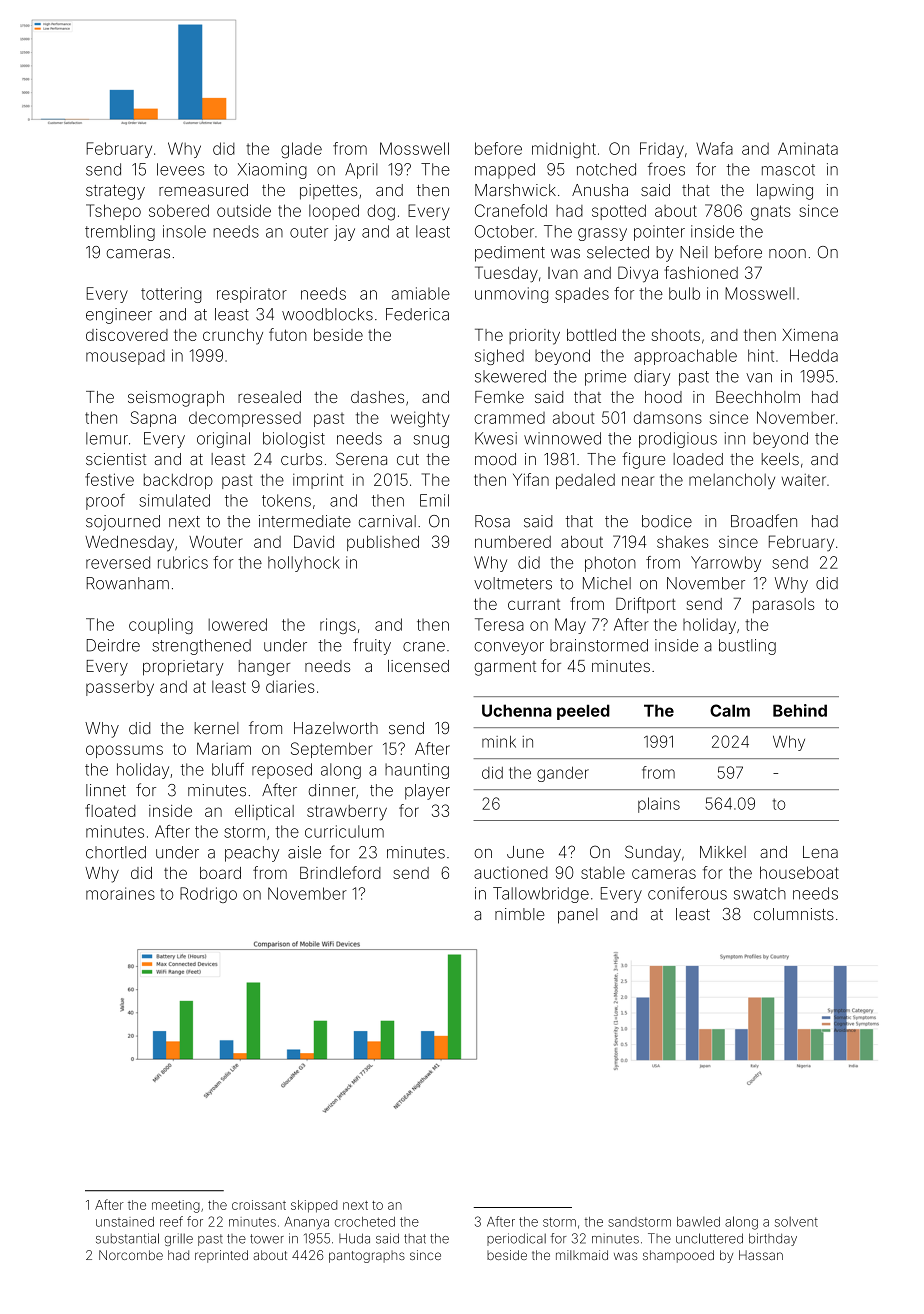  Describe the element at coordinates (808, 148) in the document. I see `Aminata` at that location.
